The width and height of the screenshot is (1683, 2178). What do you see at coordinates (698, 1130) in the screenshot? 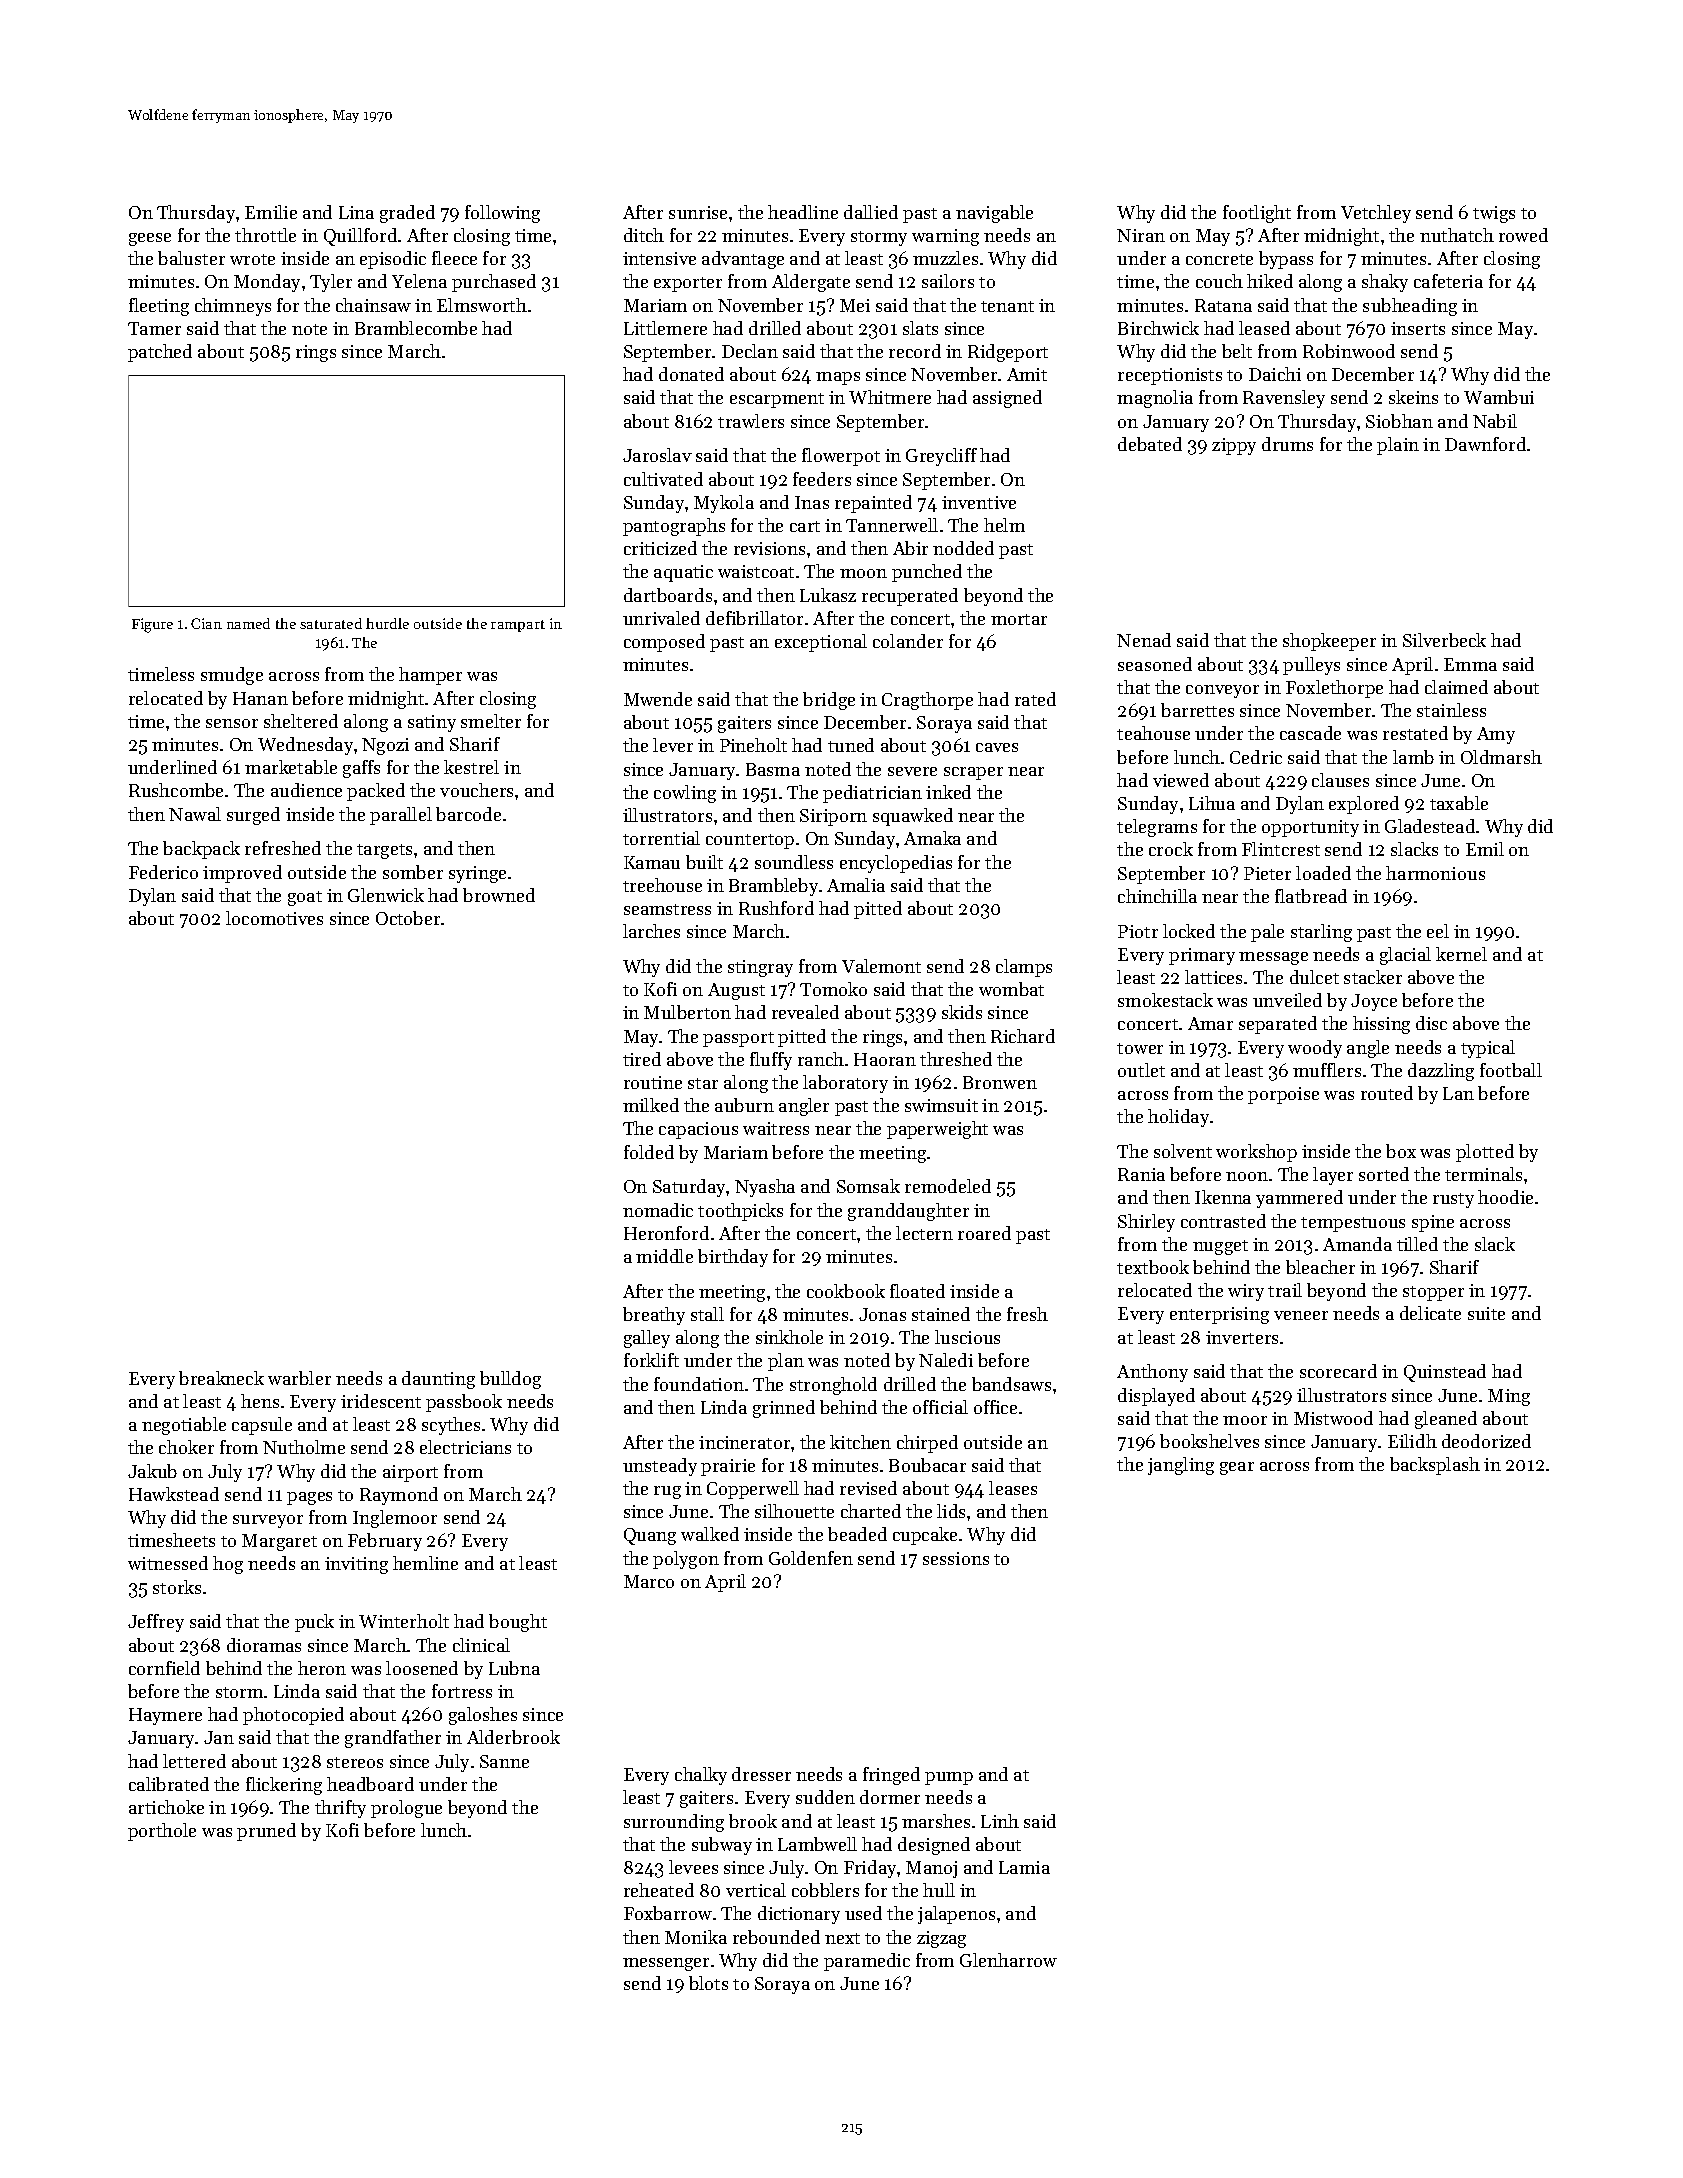
I see `capacious` at bounding box center [698, 1130].
